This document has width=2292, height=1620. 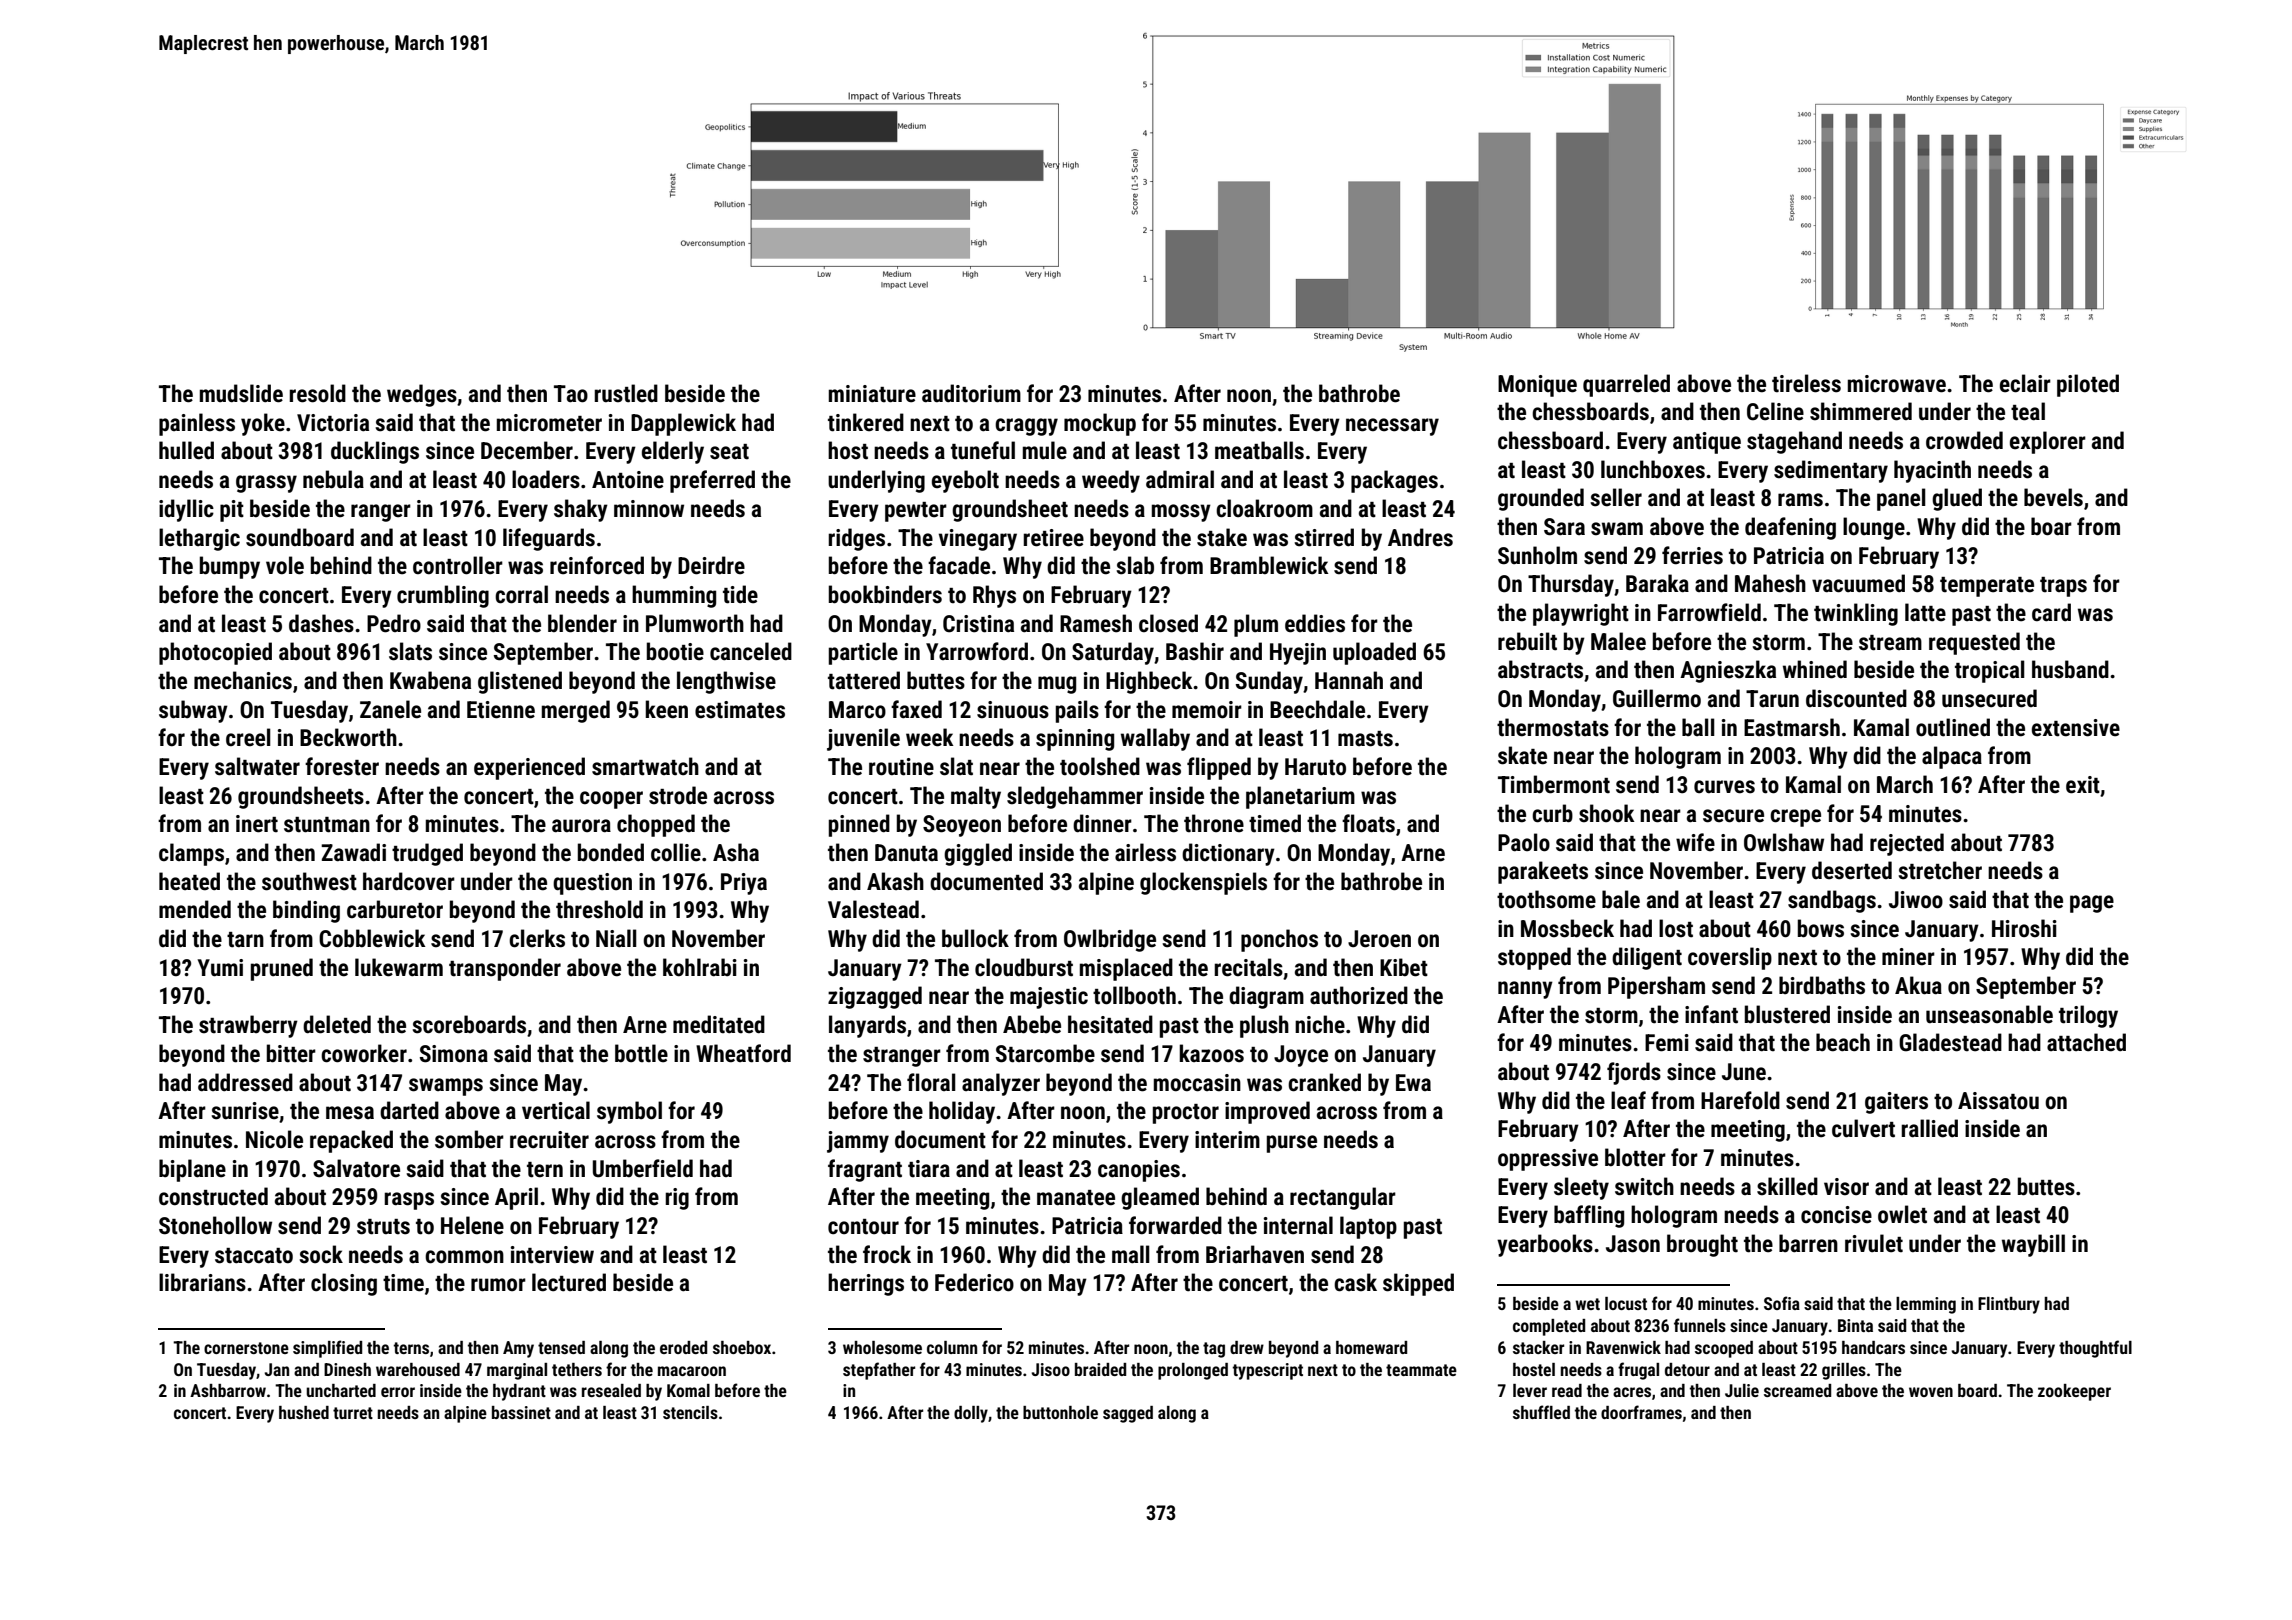 I want to click on hydrant, so click(x=519, y=1392).
